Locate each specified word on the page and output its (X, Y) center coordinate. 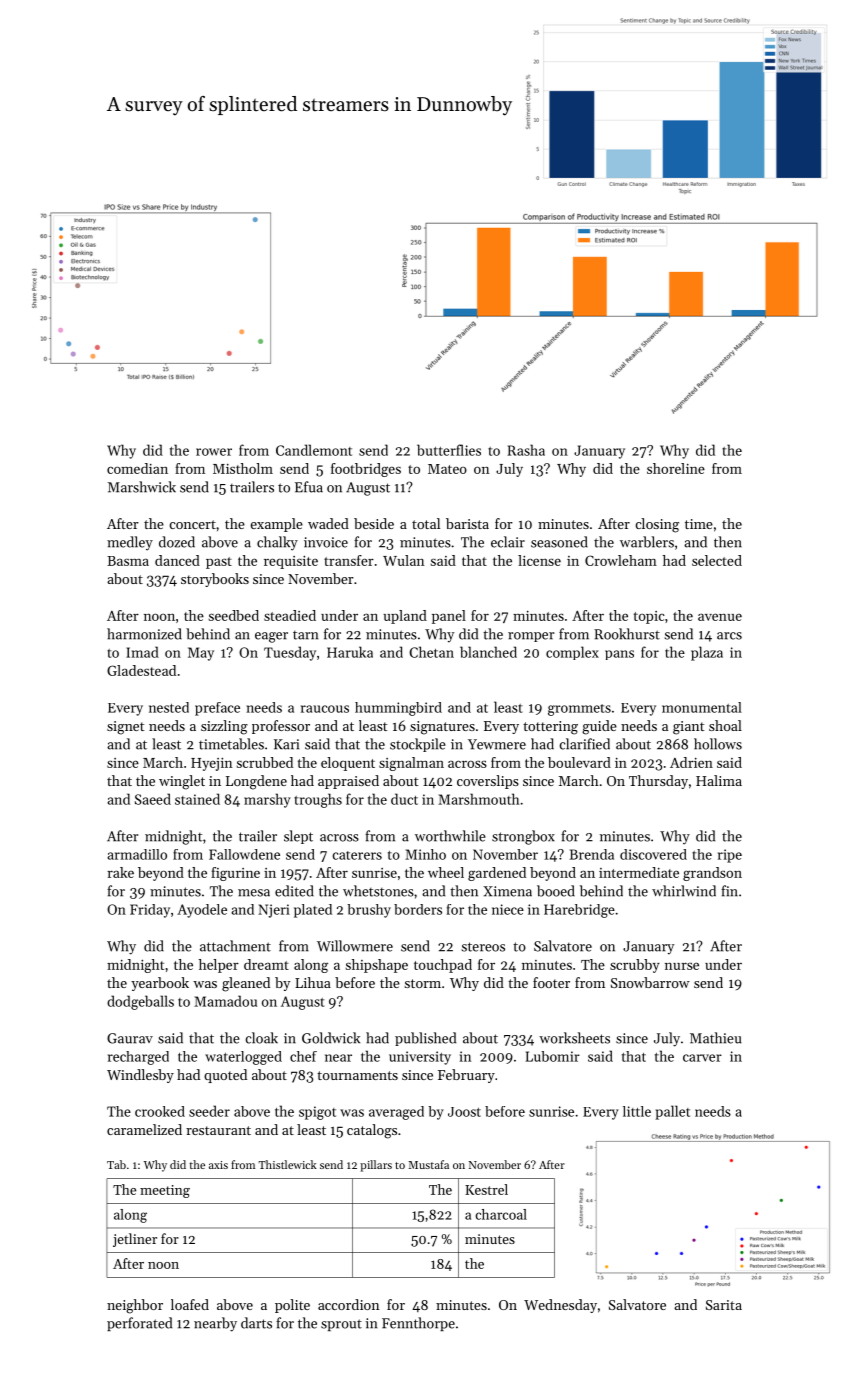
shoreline (676, 468)
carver (702, 1058)
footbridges (366, 470)
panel (449, 617)
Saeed (153, 799)
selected (717, 560)
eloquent (348, 764)
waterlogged (243, 1058)
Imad (142, 652)
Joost (464, 1112)
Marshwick (142, 487)
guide (599, 727)
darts (256, 1323)
